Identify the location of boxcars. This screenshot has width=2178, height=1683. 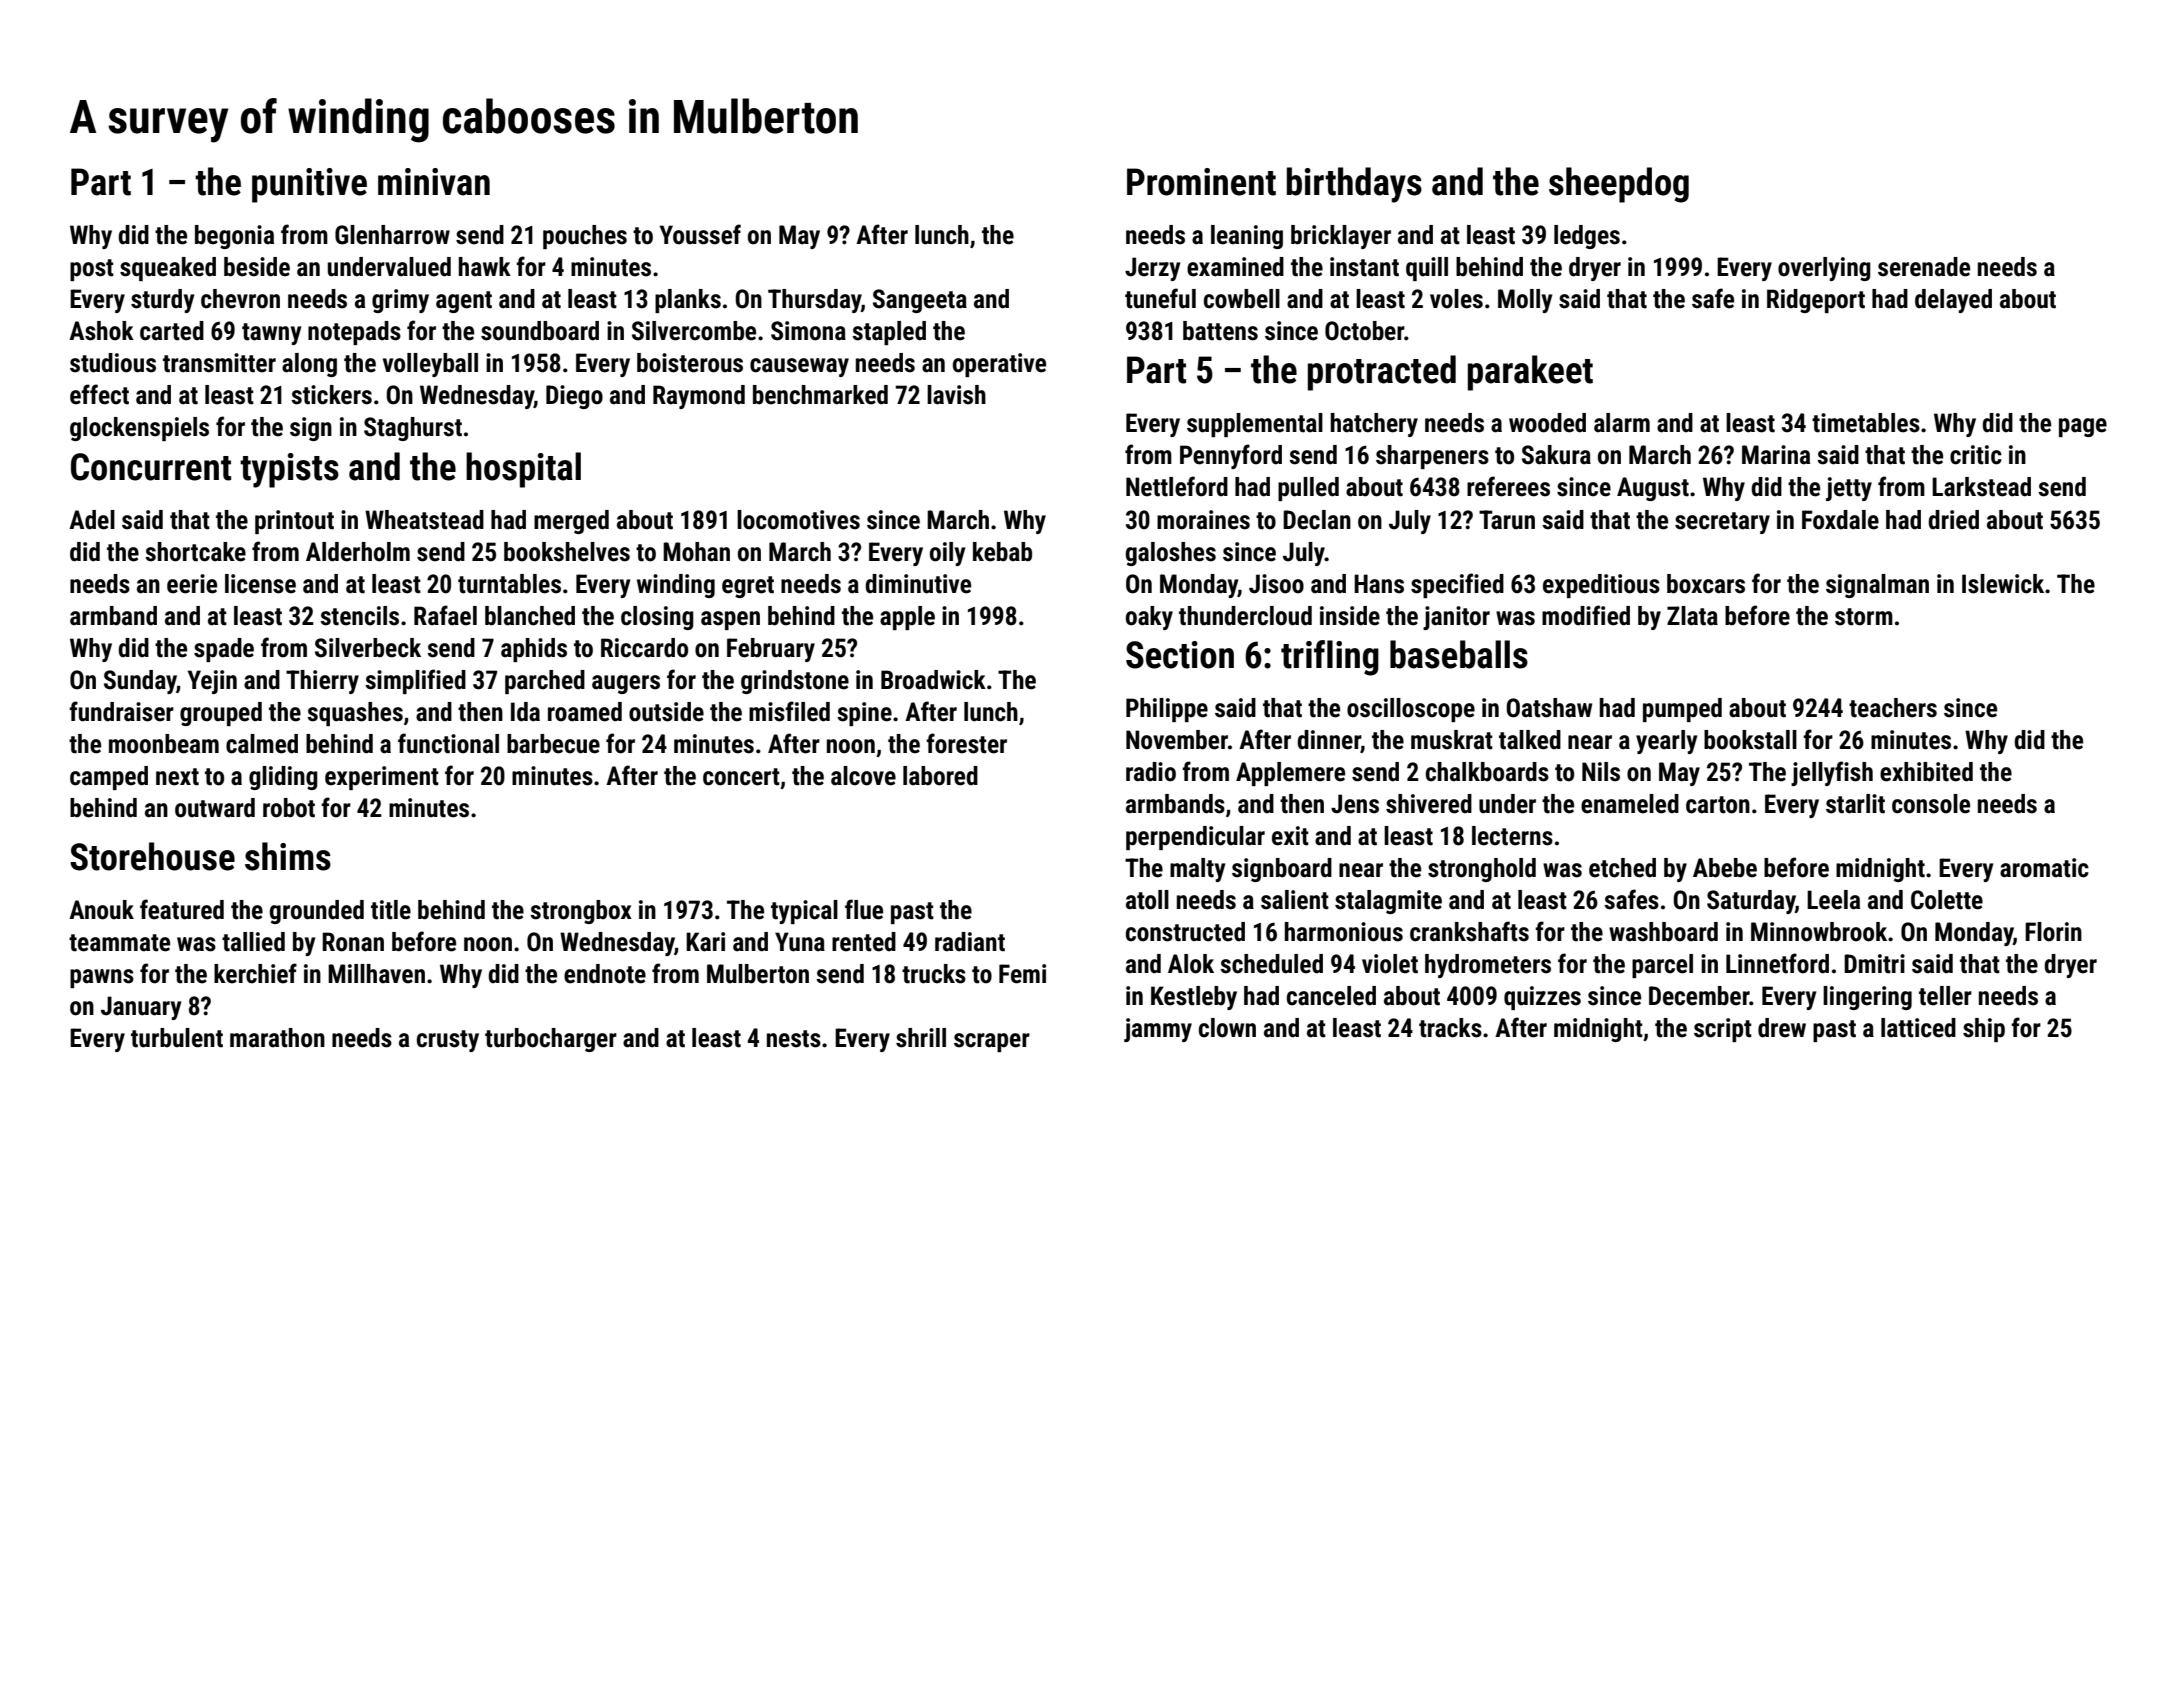
(1706, 584).
